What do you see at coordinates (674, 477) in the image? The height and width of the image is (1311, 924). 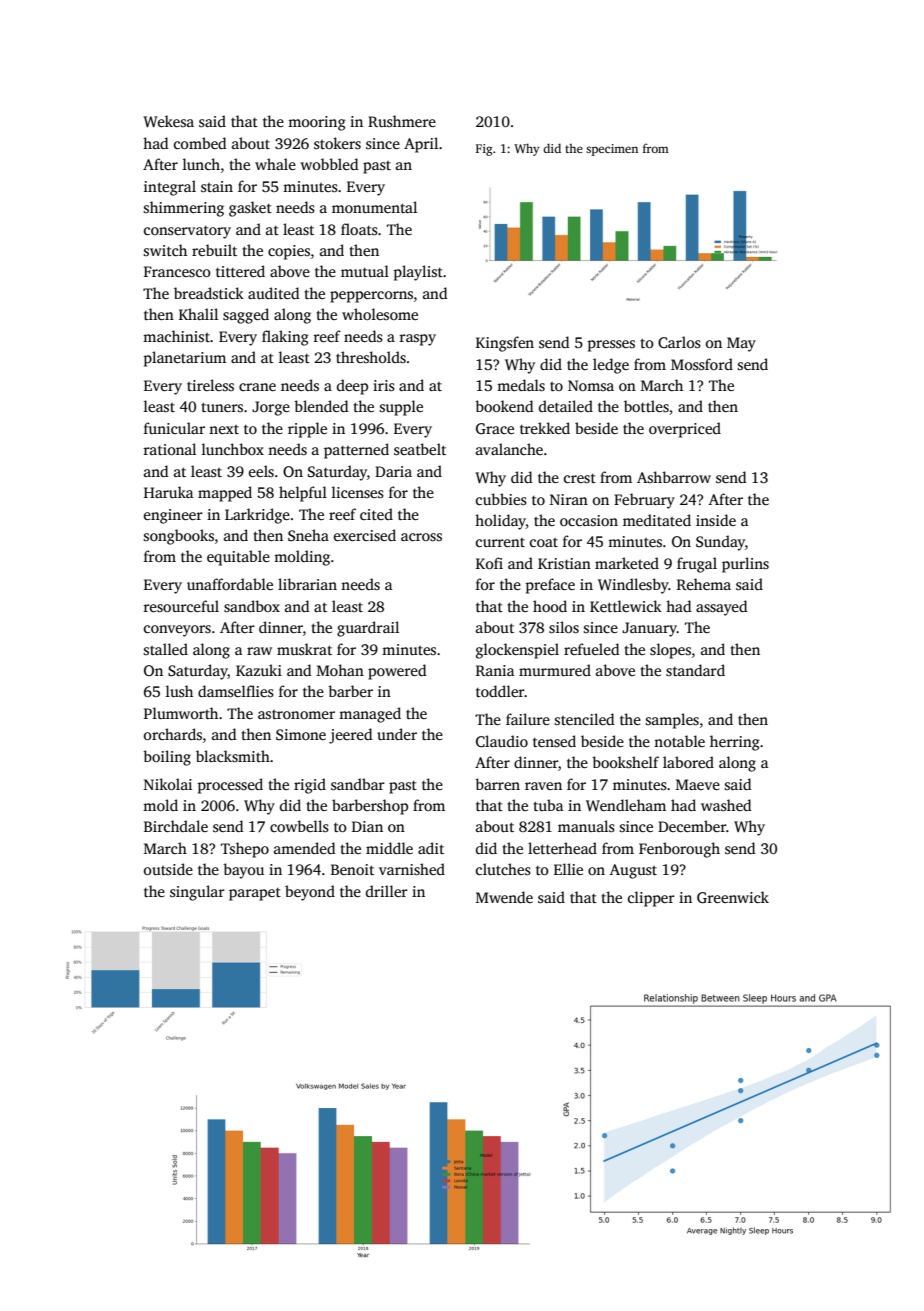 I see `Ashbarrow` at bounding box center [674, 477].
